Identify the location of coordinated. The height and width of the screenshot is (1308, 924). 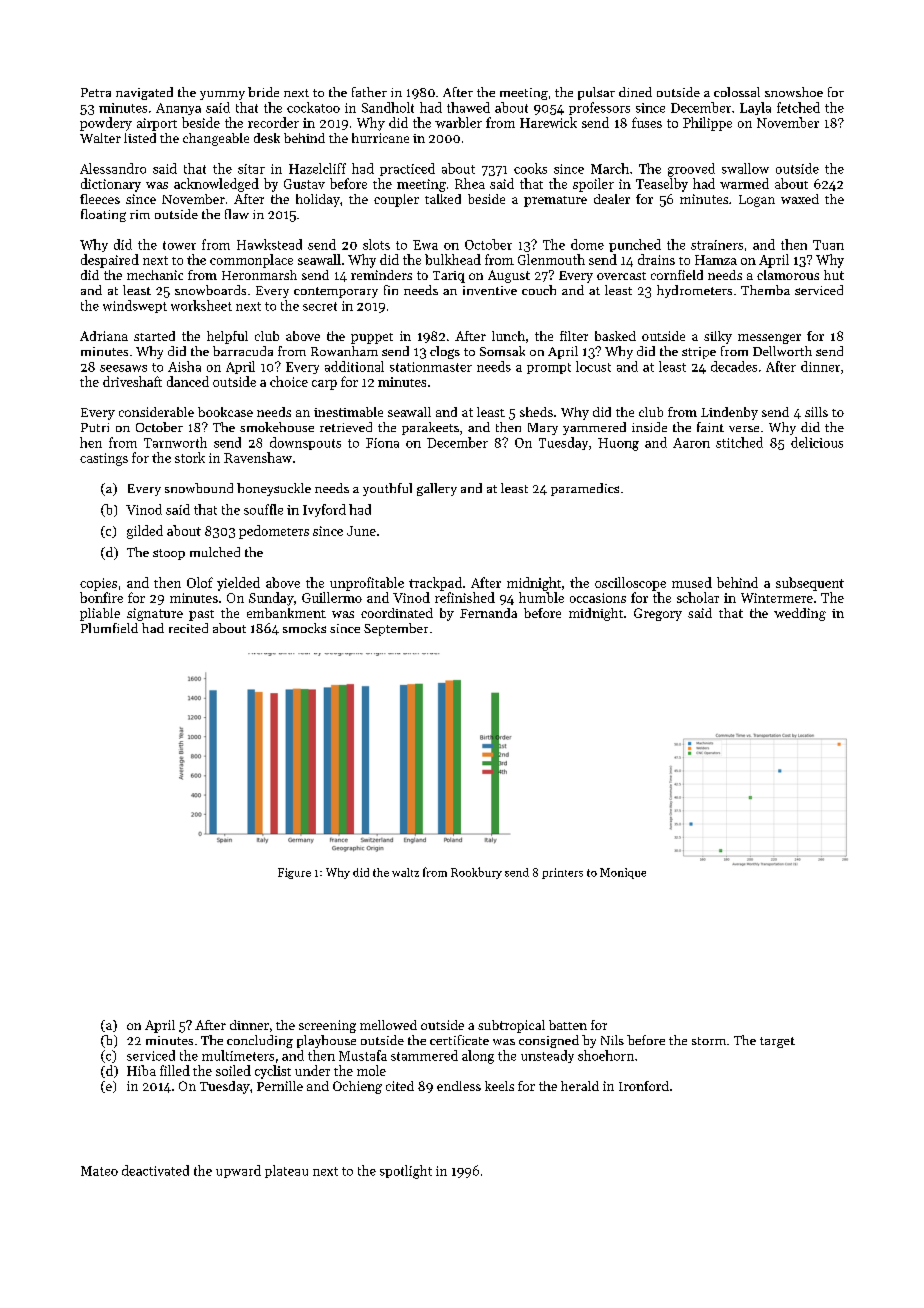
(397, 613).
